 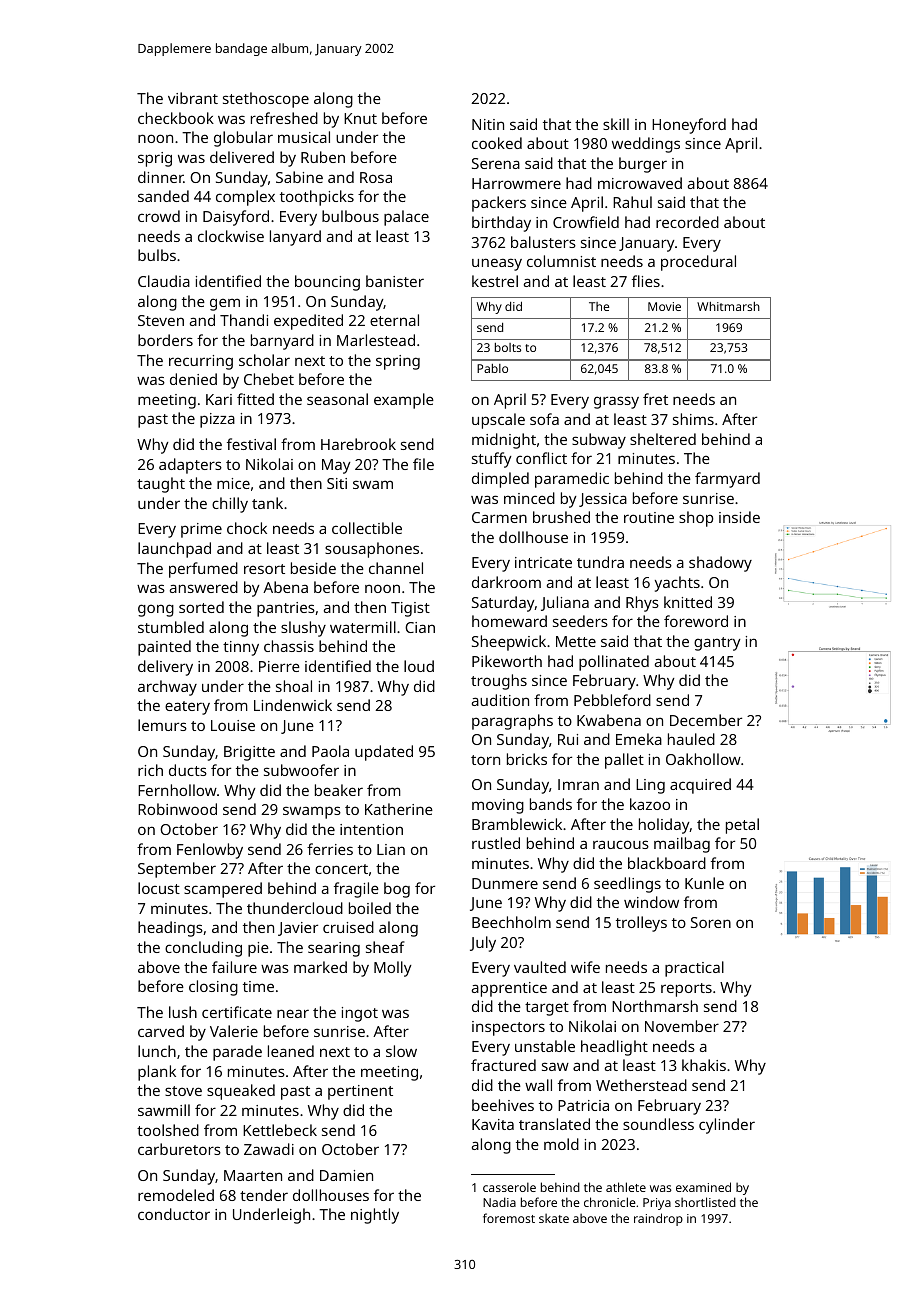 I want to click on apprentice, so click(x=509, y=989).
